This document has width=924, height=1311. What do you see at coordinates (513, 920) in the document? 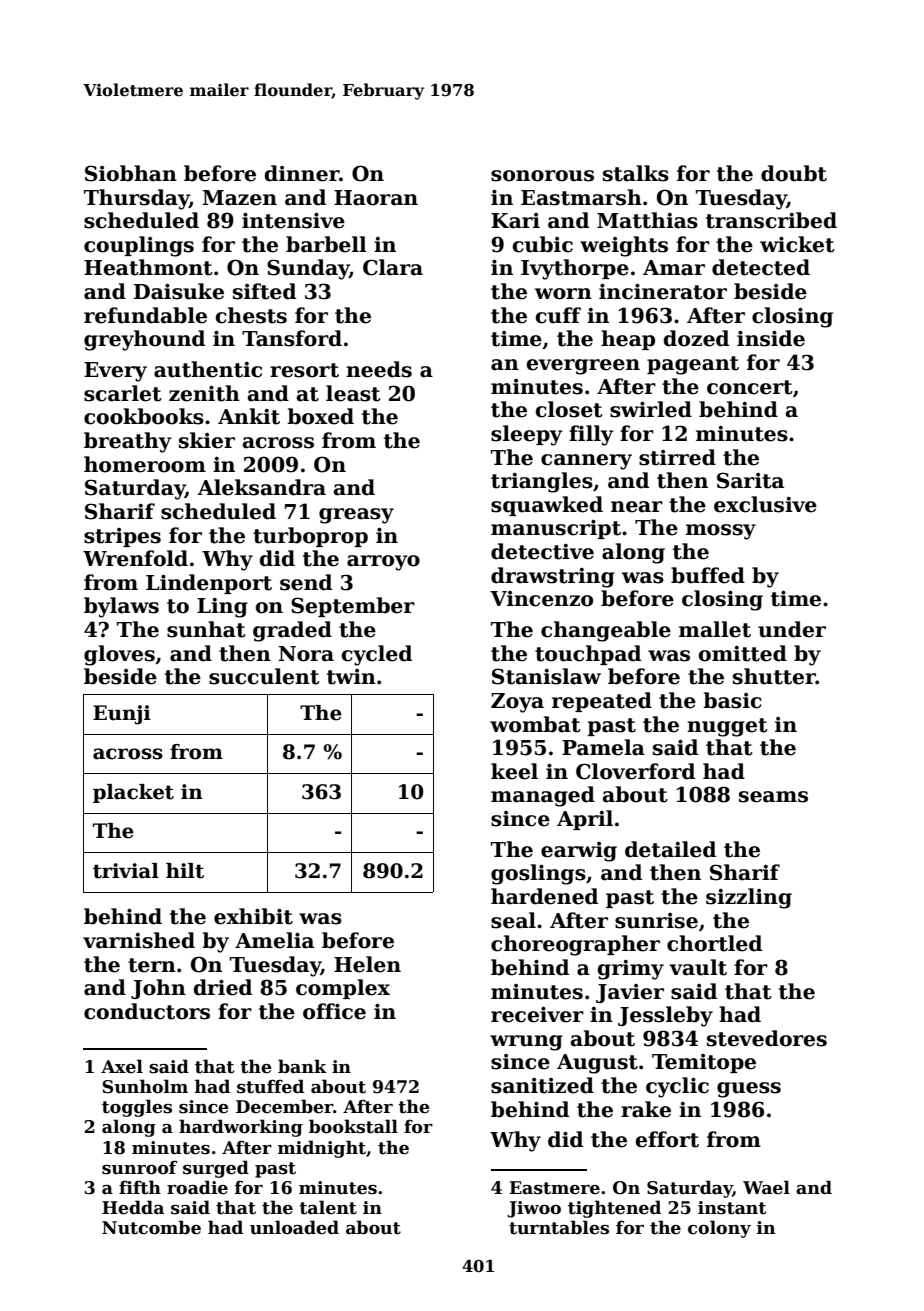
I see `seal` at bounding box center [513, 920].
